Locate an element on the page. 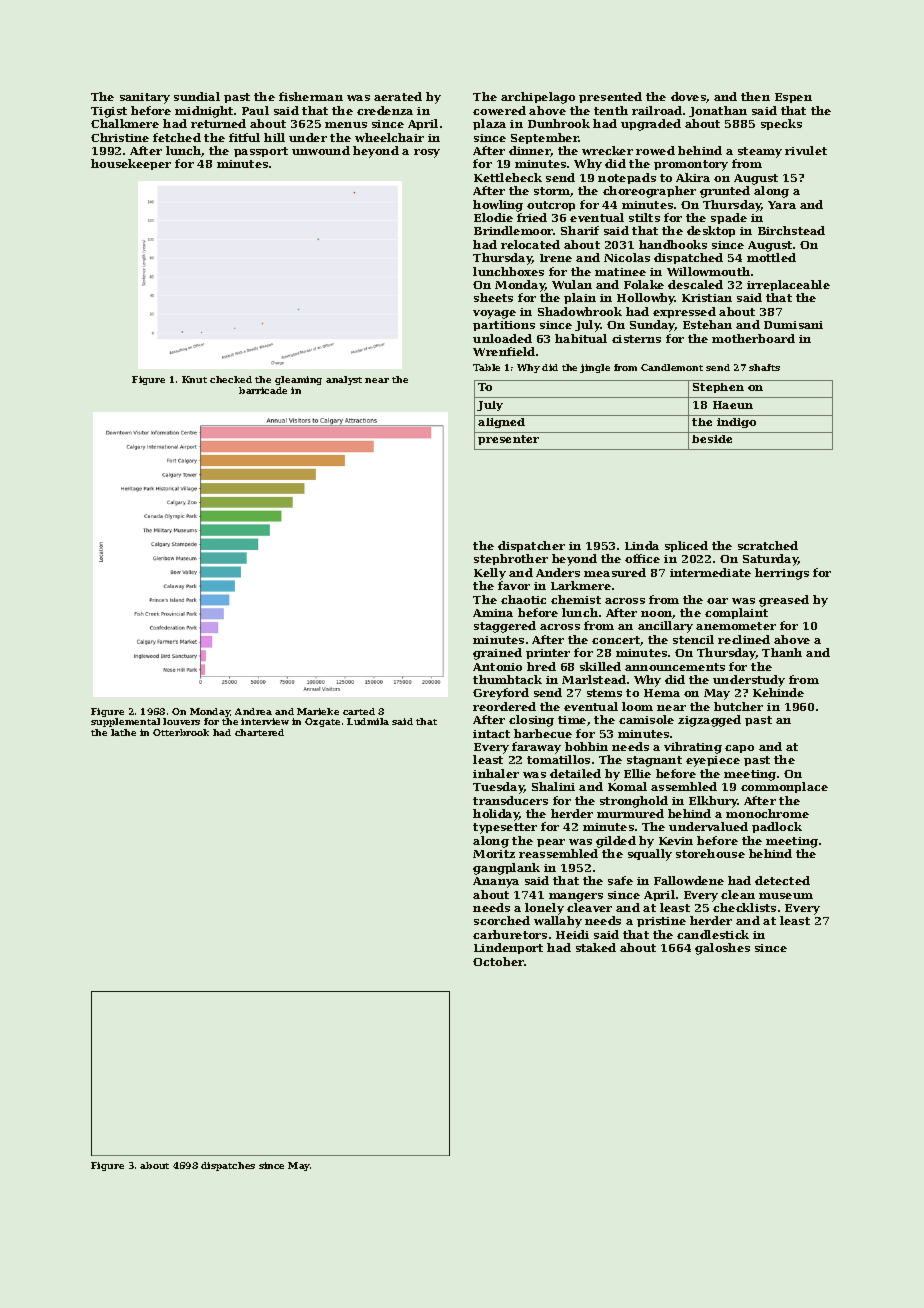  sanitary is located at coordinates (145, 98).
